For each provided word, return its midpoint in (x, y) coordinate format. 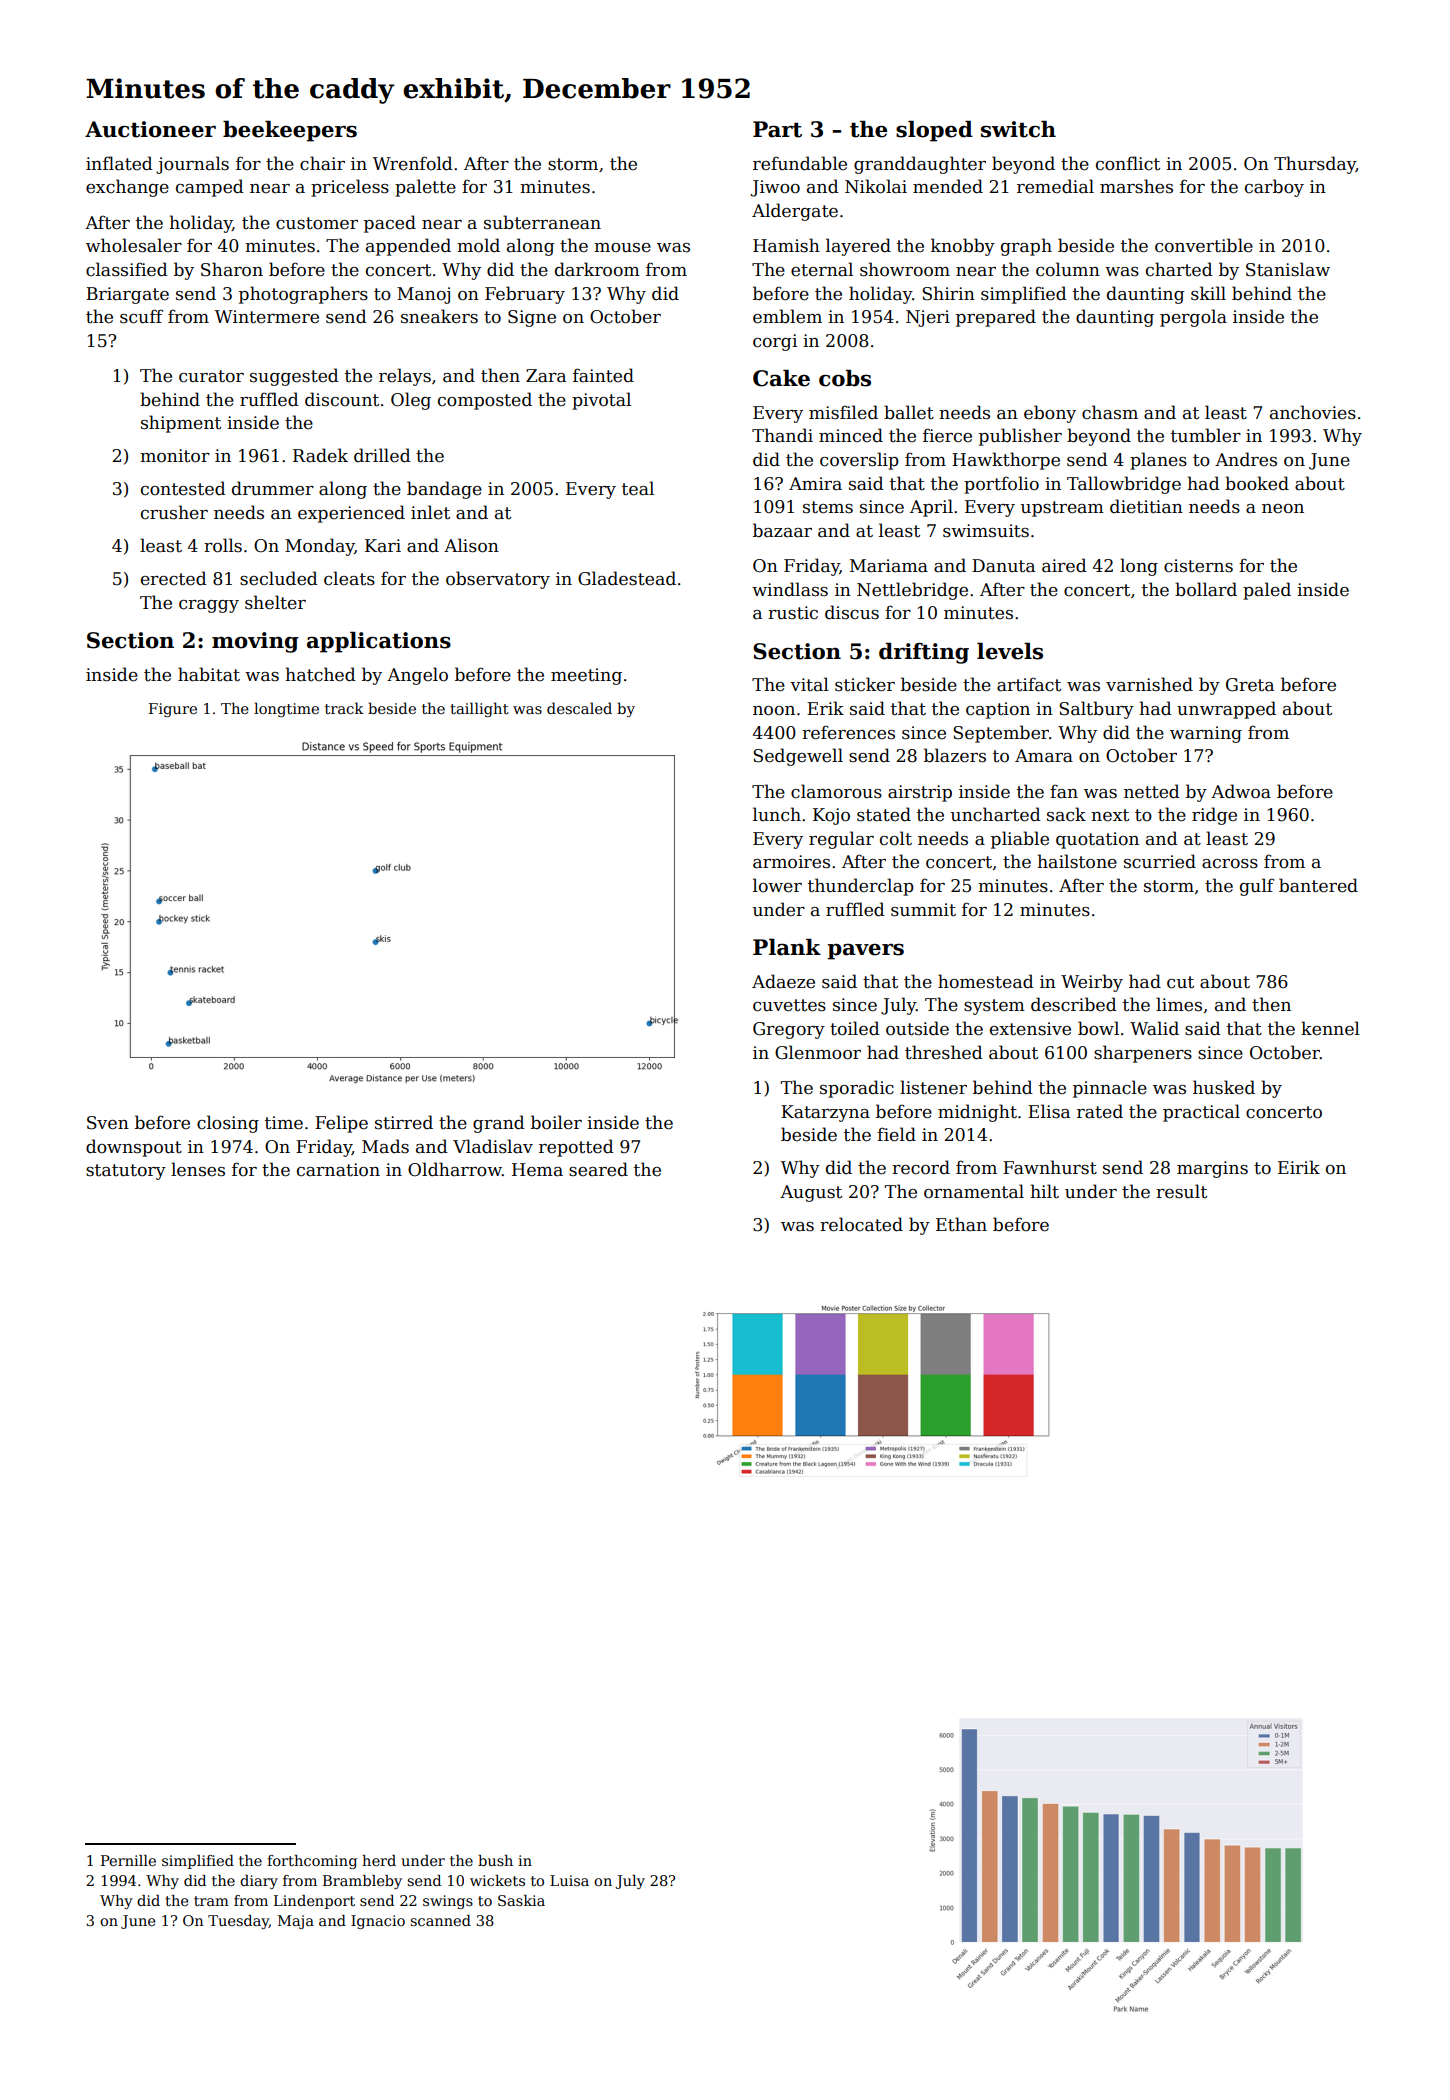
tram (211, 1901)
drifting (924, 653)
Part (777, 129)
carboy (1274, 188)
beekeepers (290, 131)
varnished (1149, 684)
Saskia (521, 1900)
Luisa (569, 1880)
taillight (479, 709)
